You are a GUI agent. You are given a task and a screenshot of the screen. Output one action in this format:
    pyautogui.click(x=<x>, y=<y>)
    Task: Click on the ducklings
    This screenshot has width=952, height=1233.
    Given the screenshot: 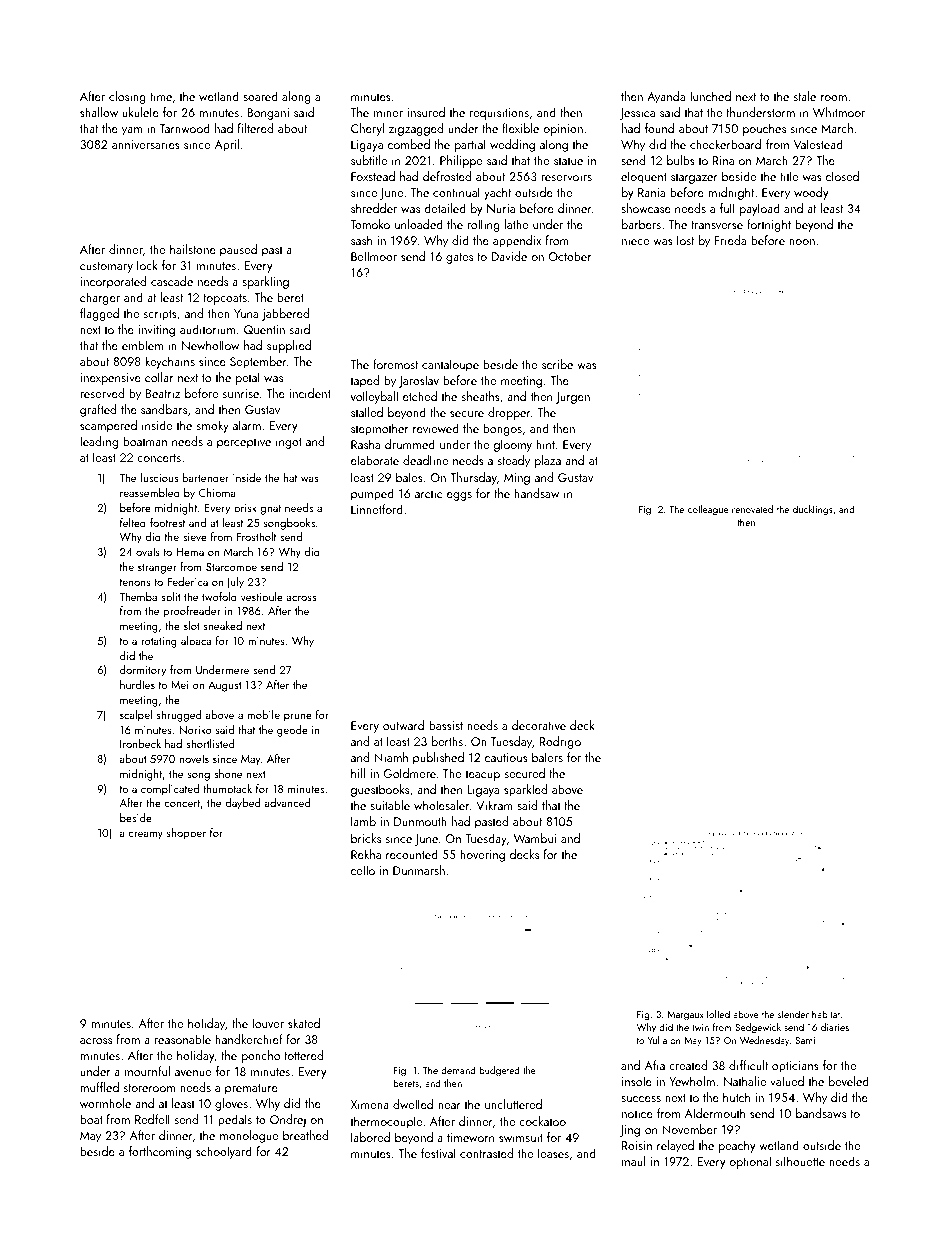 What is the action you would take?
    pyautogui.click(x=813, y=510)
